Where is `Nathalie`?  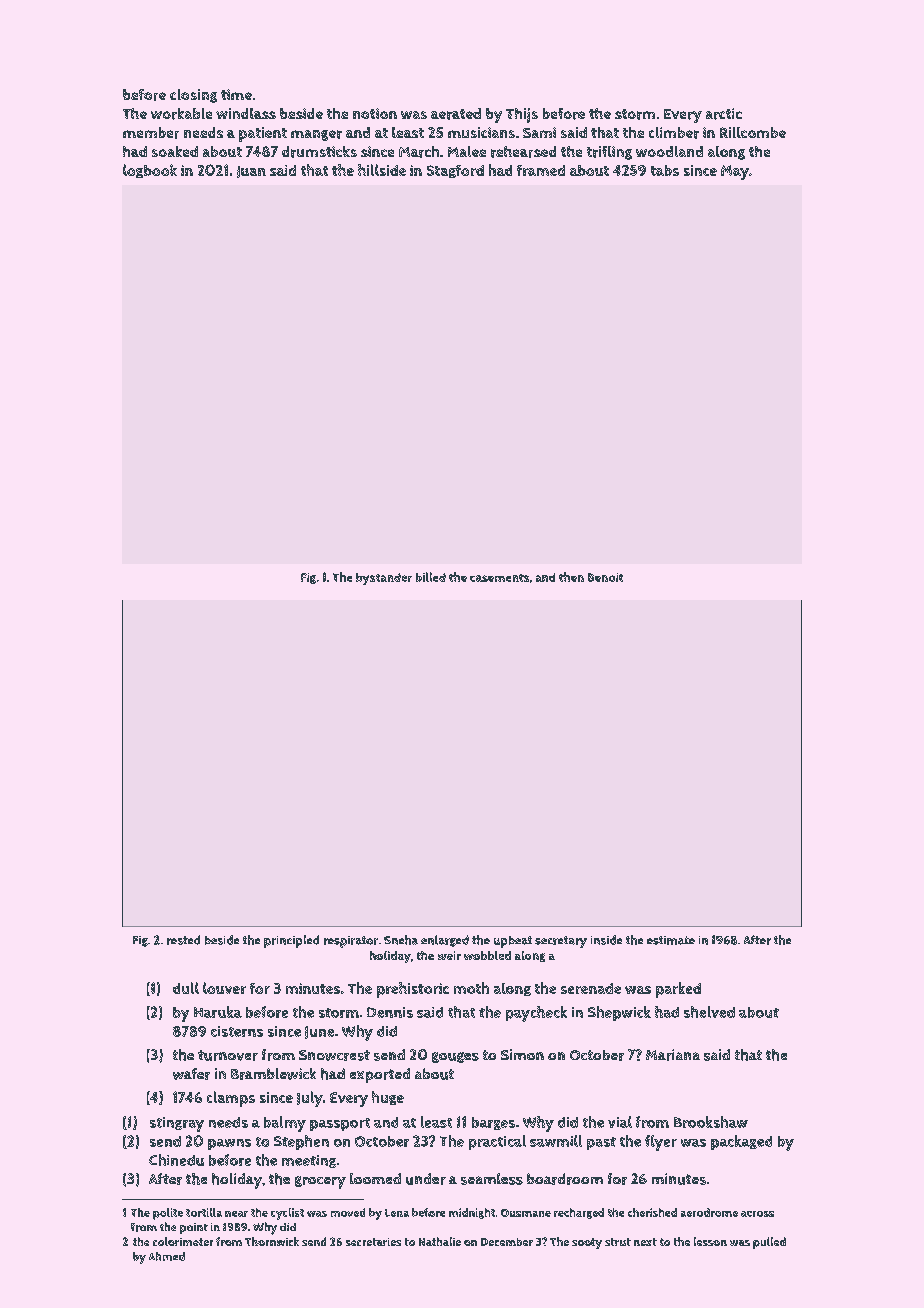
Nathalie is located at coordinates (440, 1241).
